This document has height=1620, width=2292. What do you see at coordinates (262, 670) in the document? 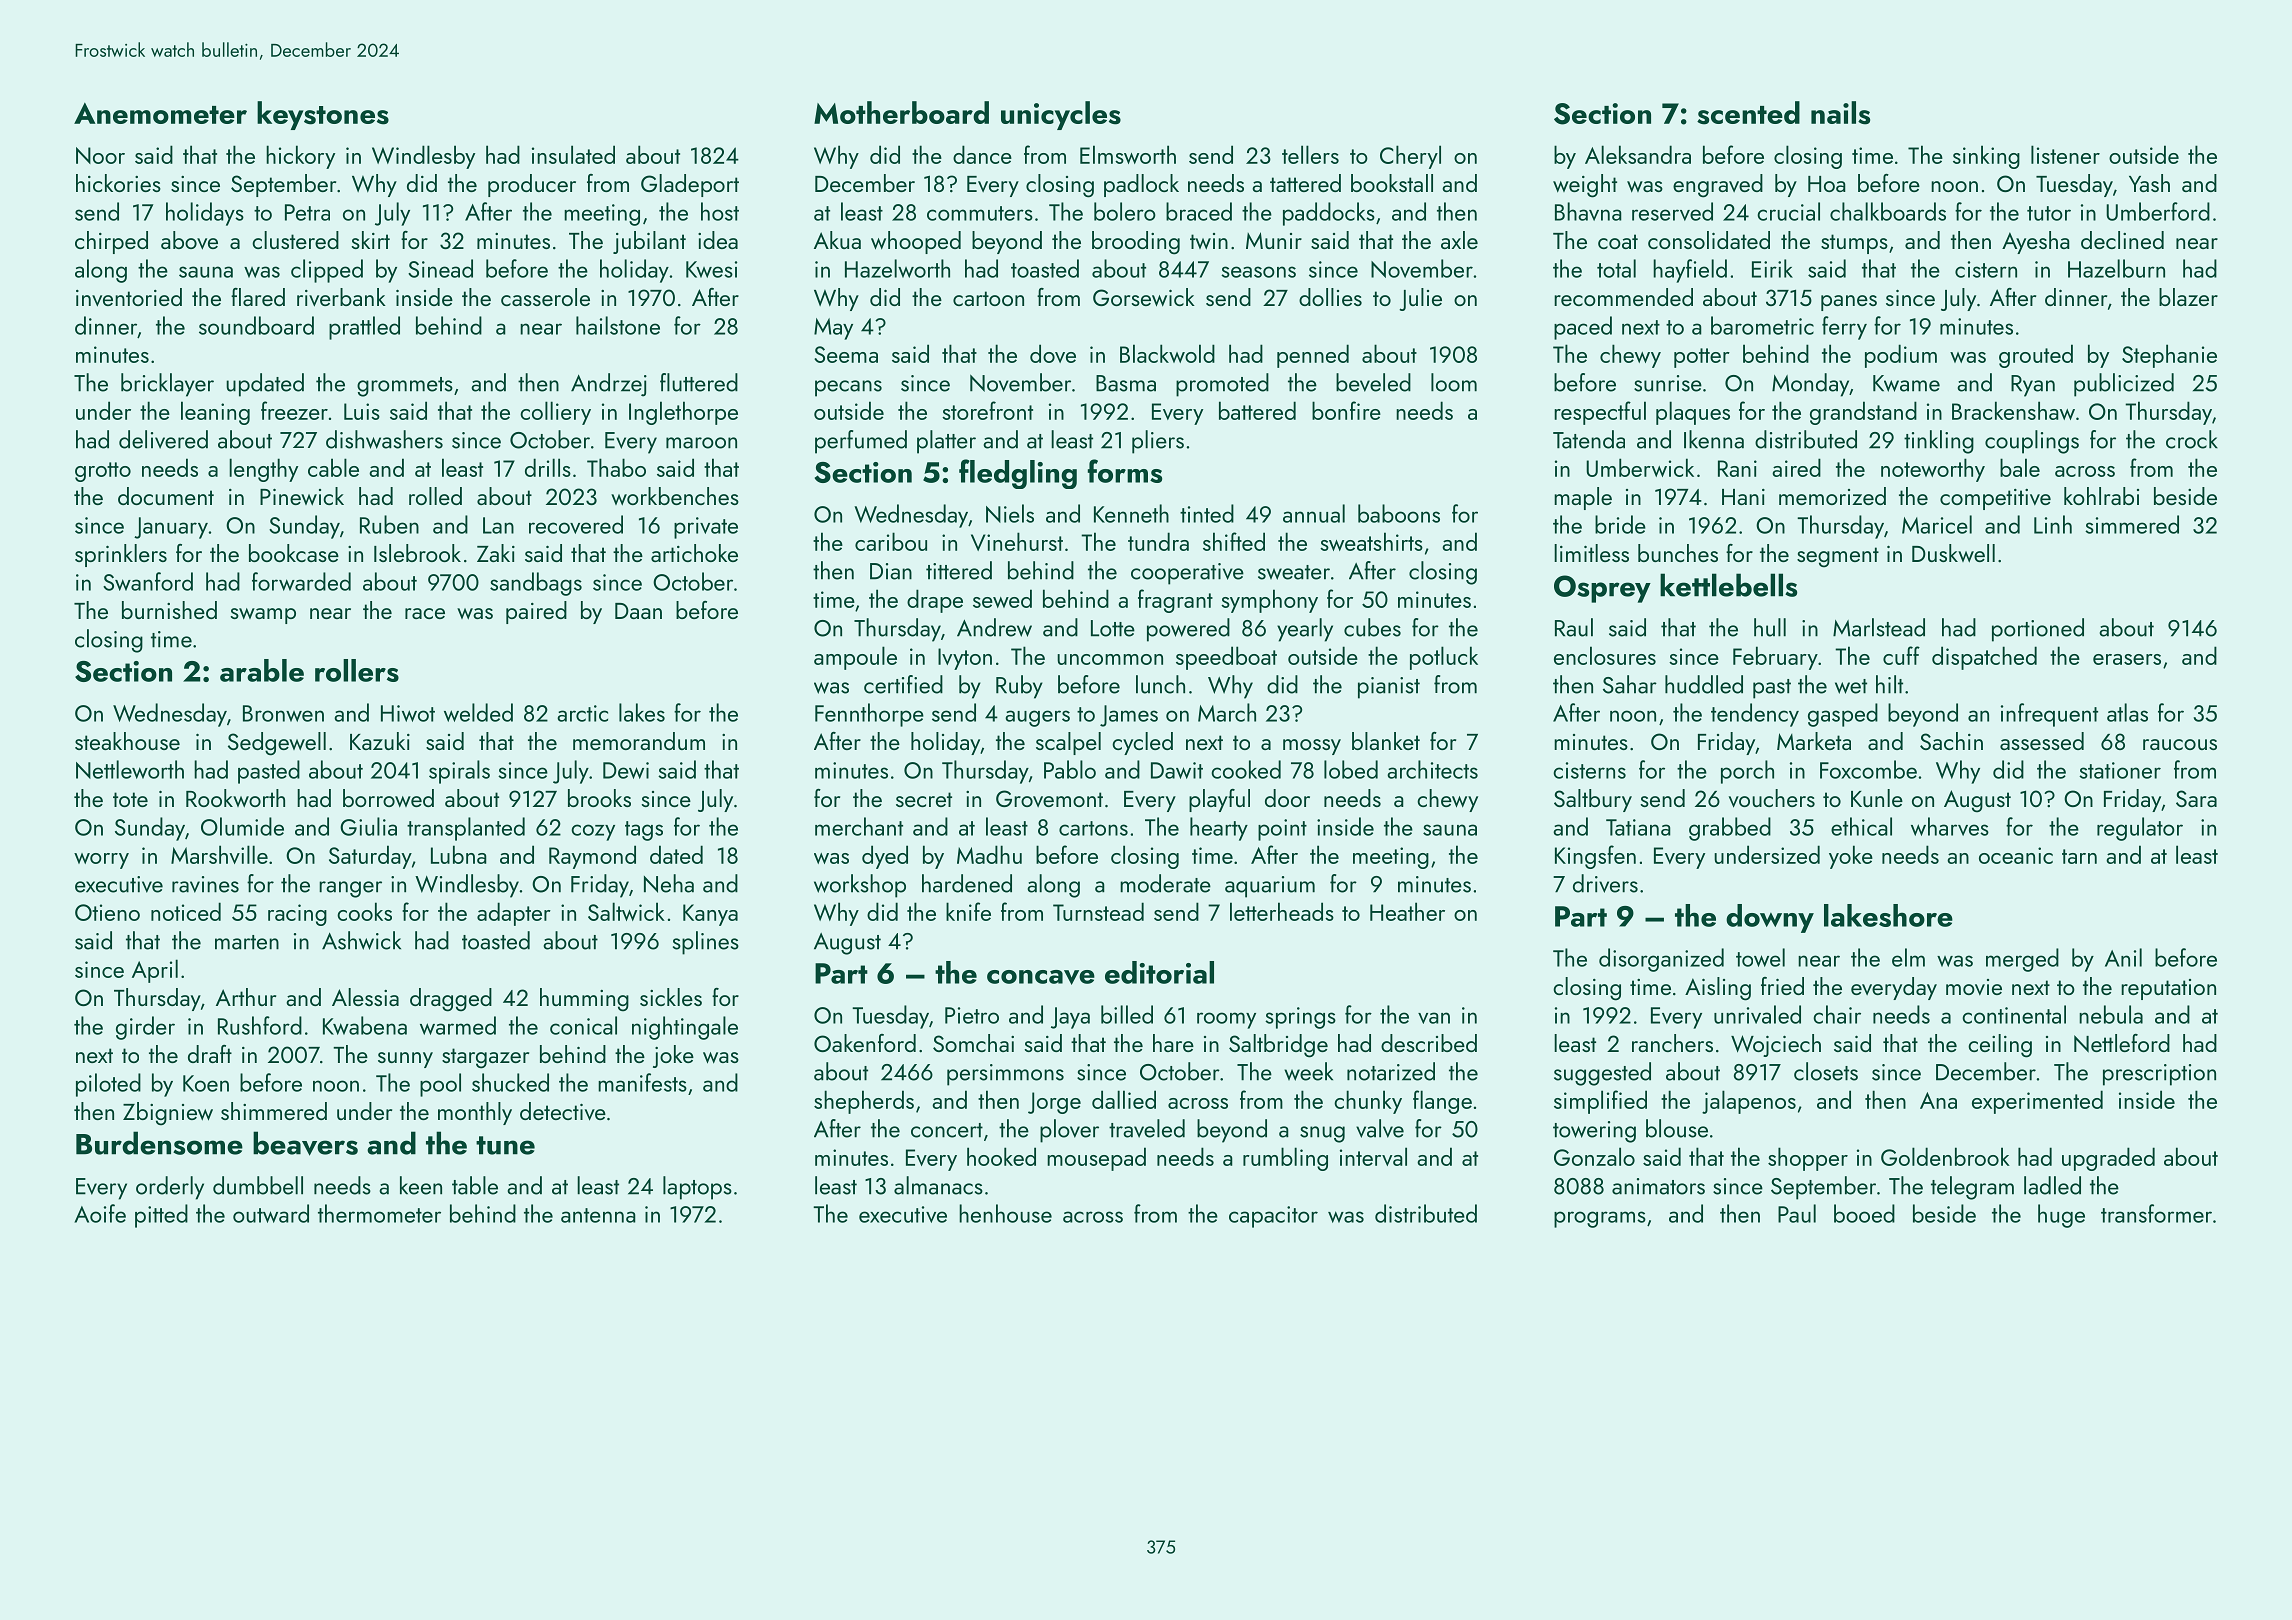
I see `arable` at bounding box center [262, 670].
